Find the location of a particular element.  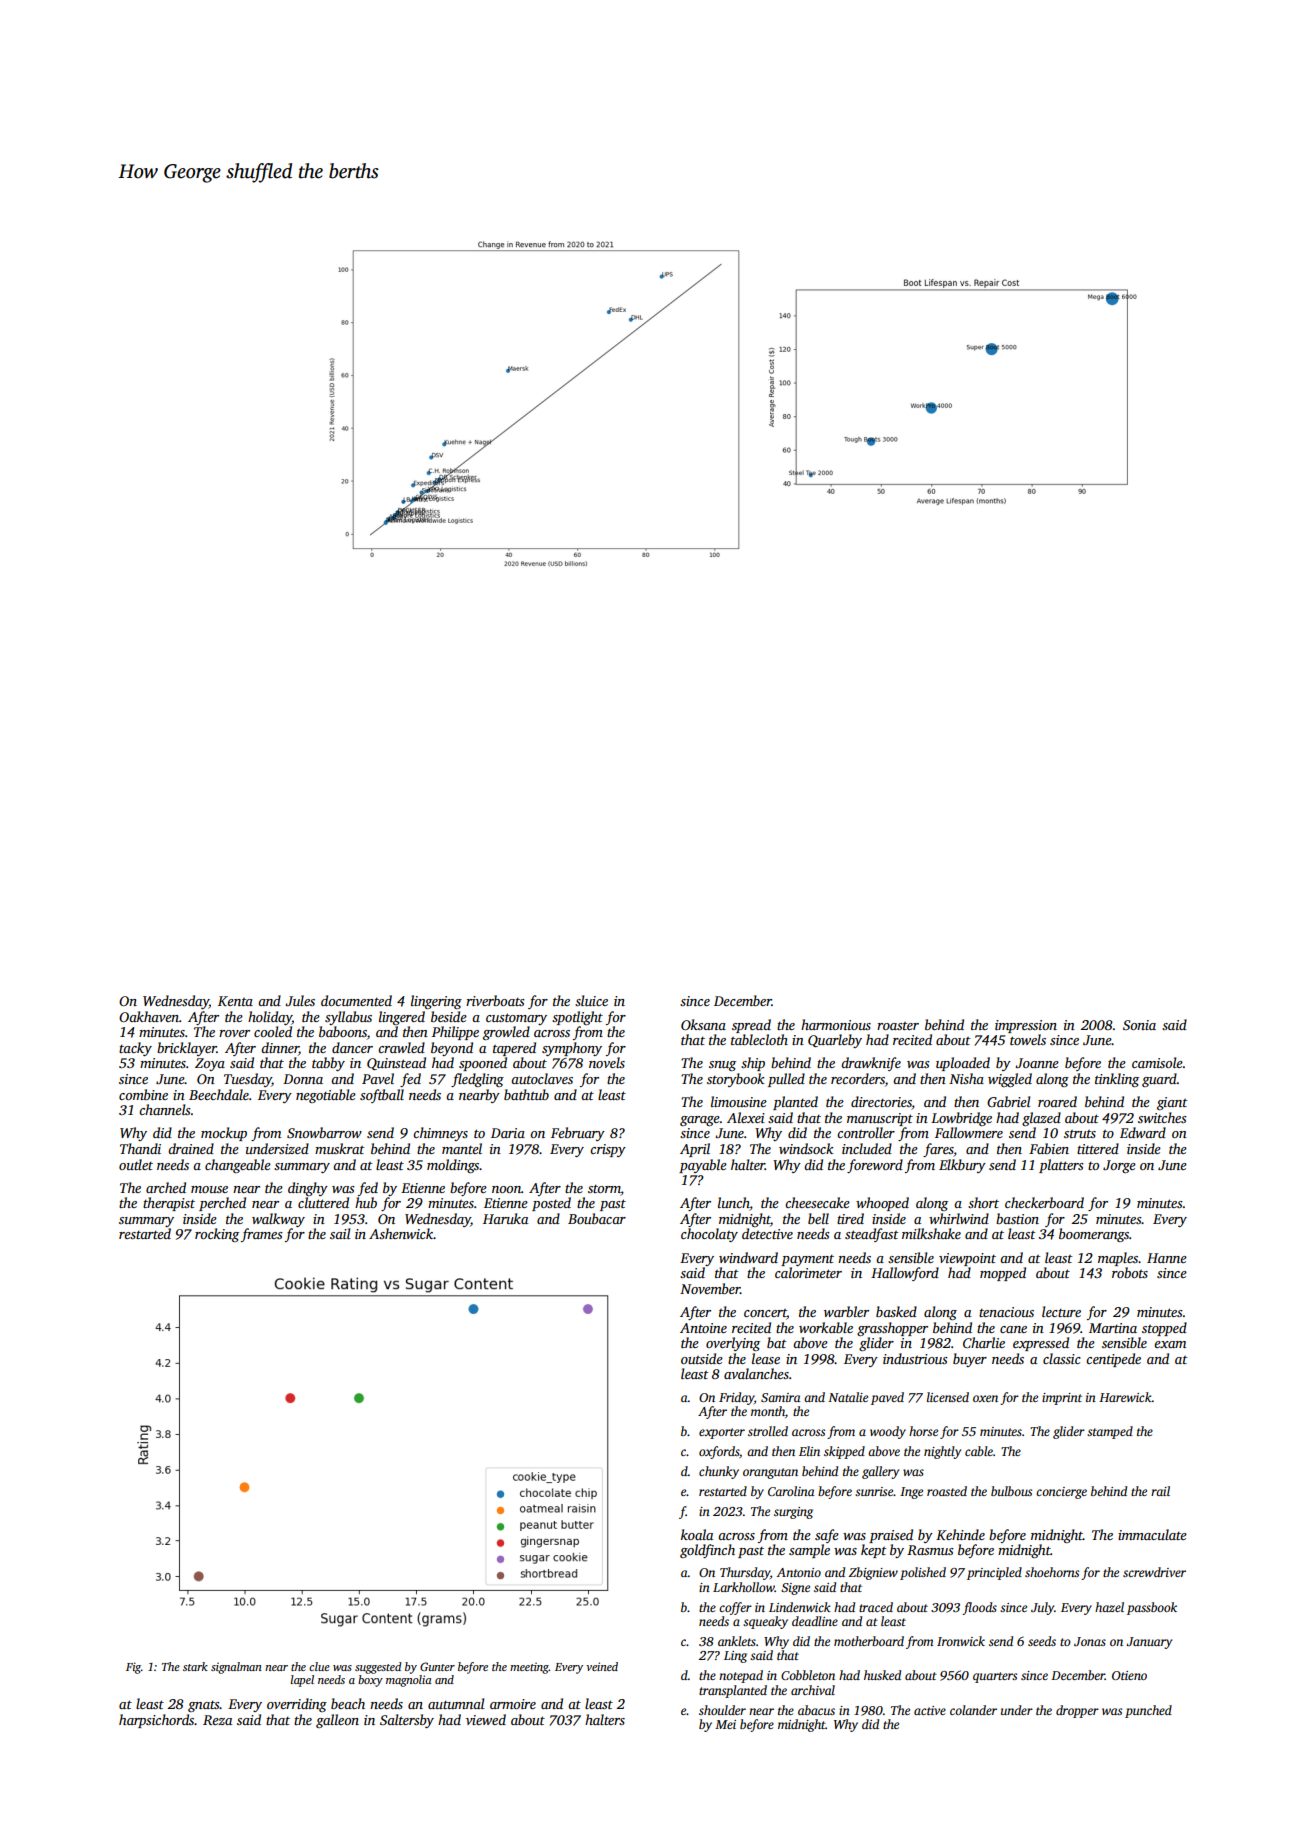

struts is located at coordinates (1080, 1134).
